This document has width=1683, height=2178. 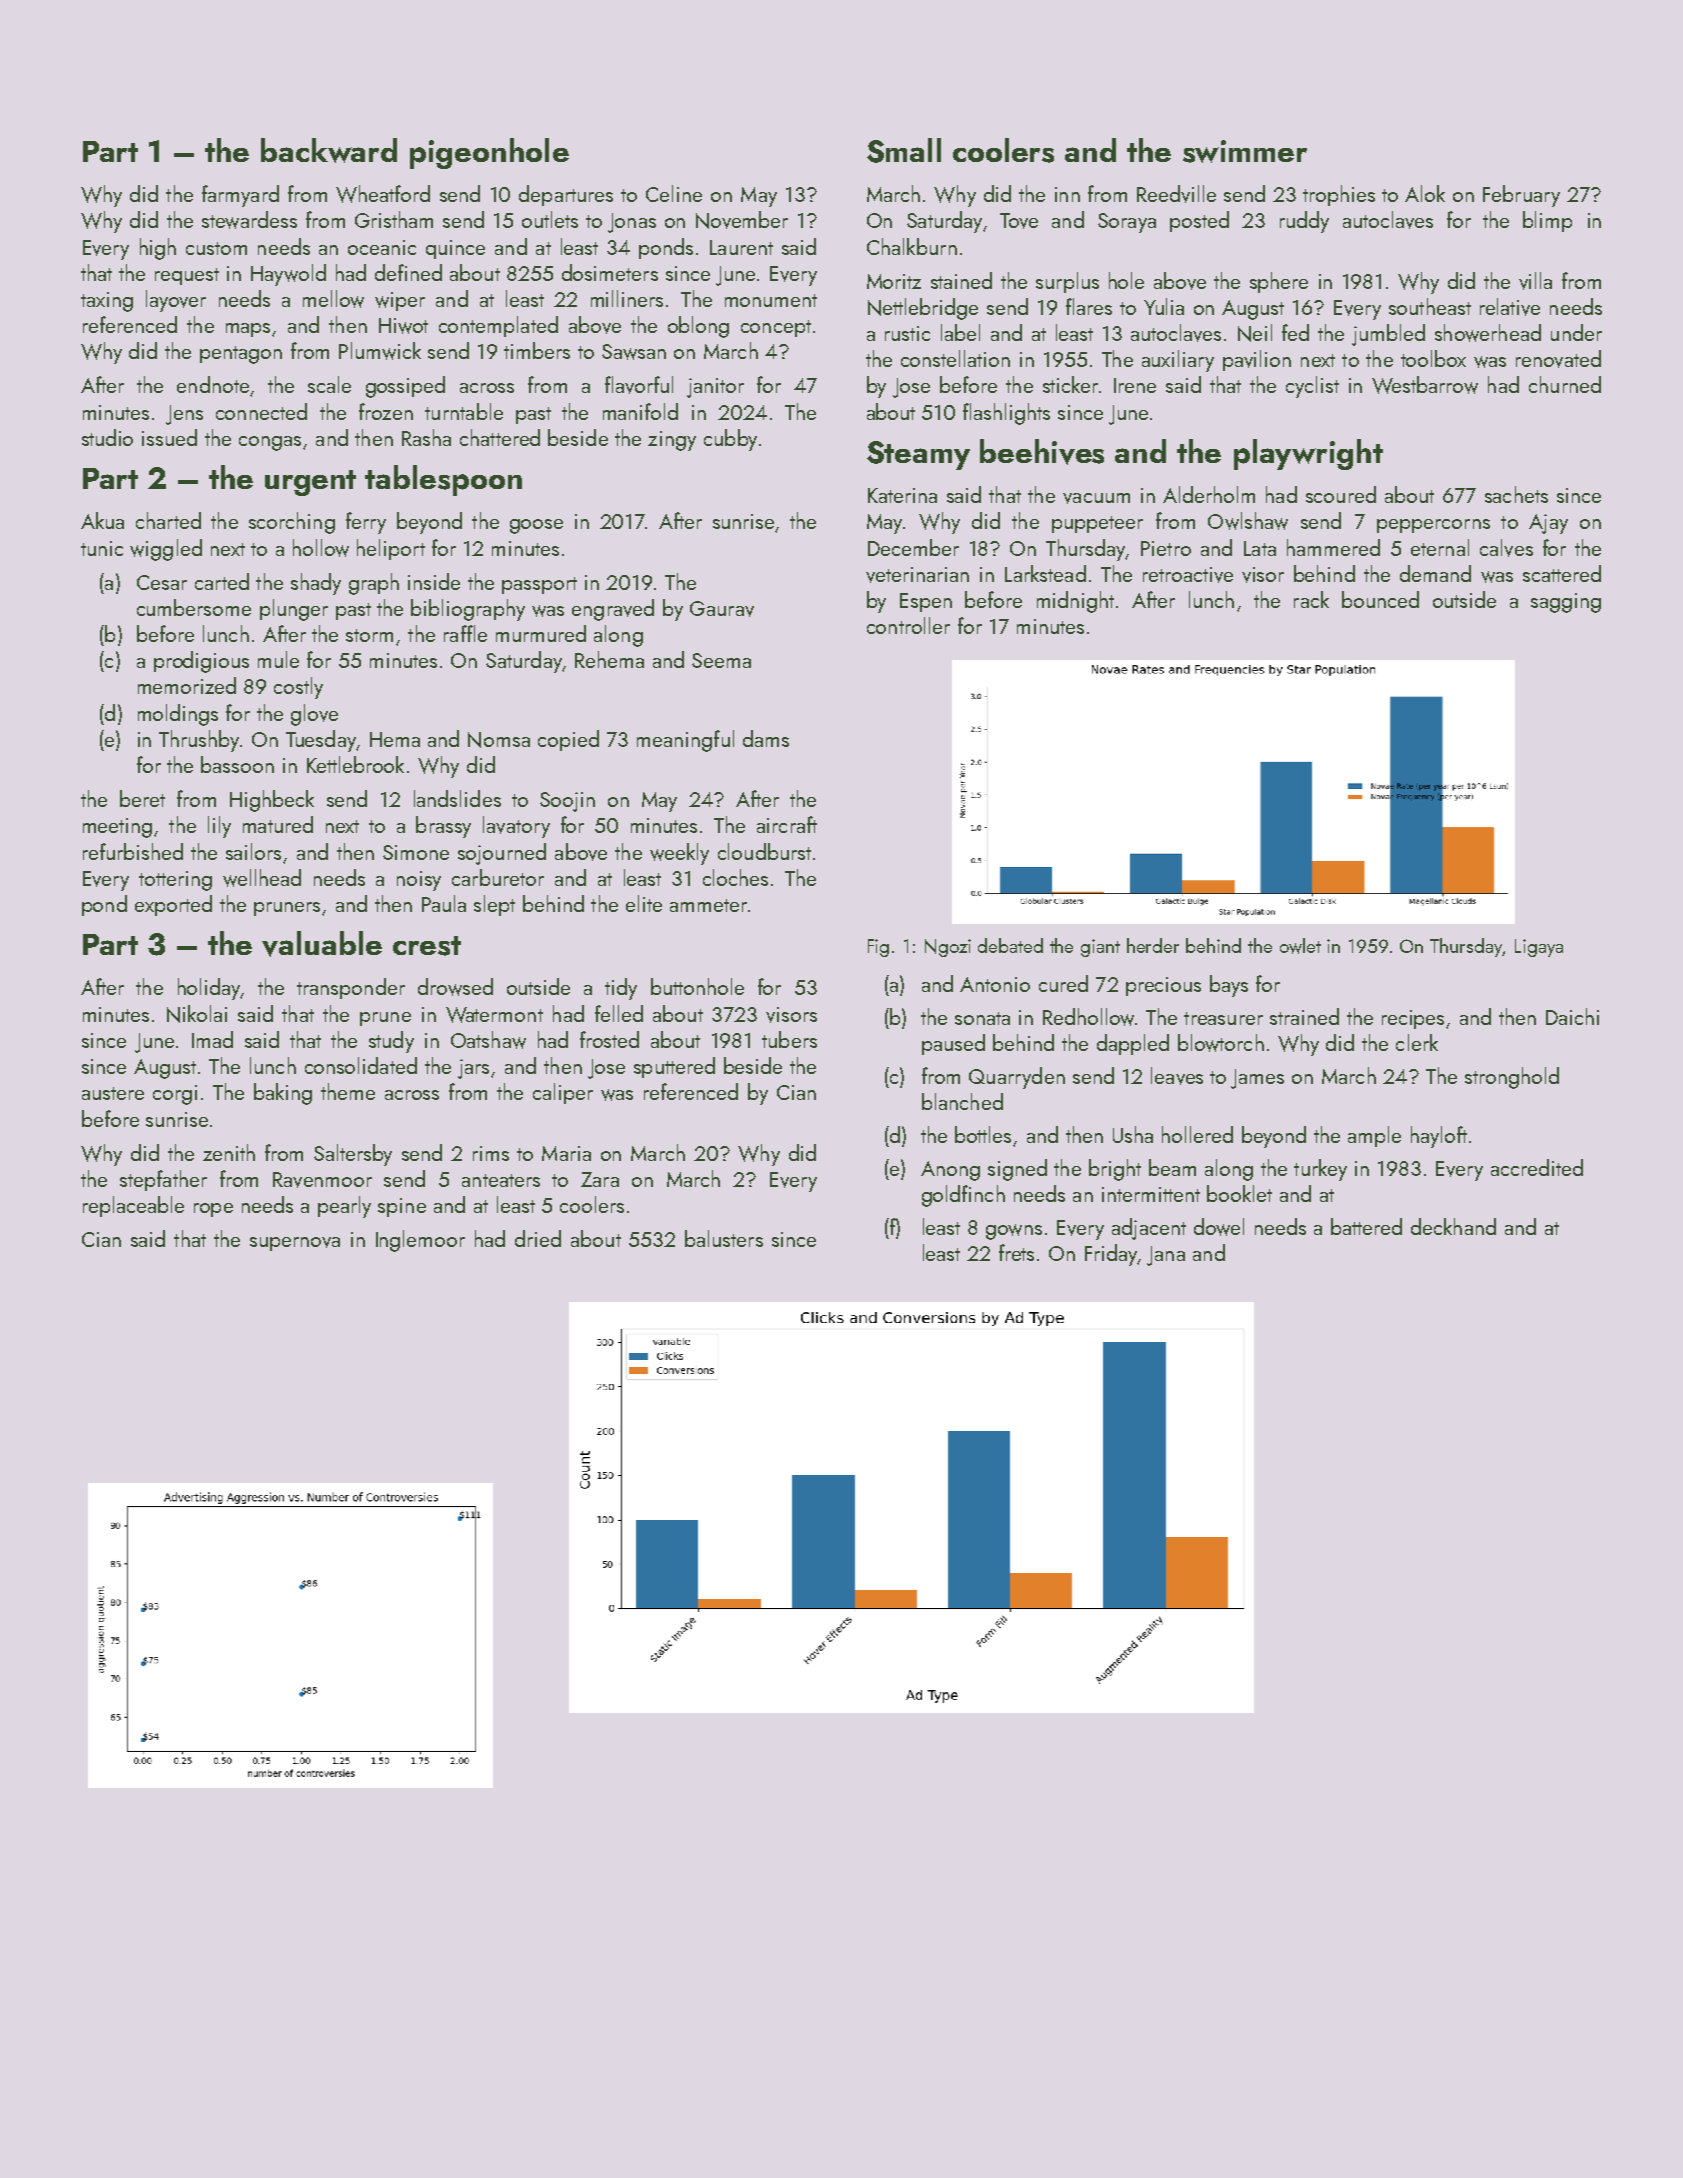 I want to click on blowtorch, so click(x=1221, y=1043).
